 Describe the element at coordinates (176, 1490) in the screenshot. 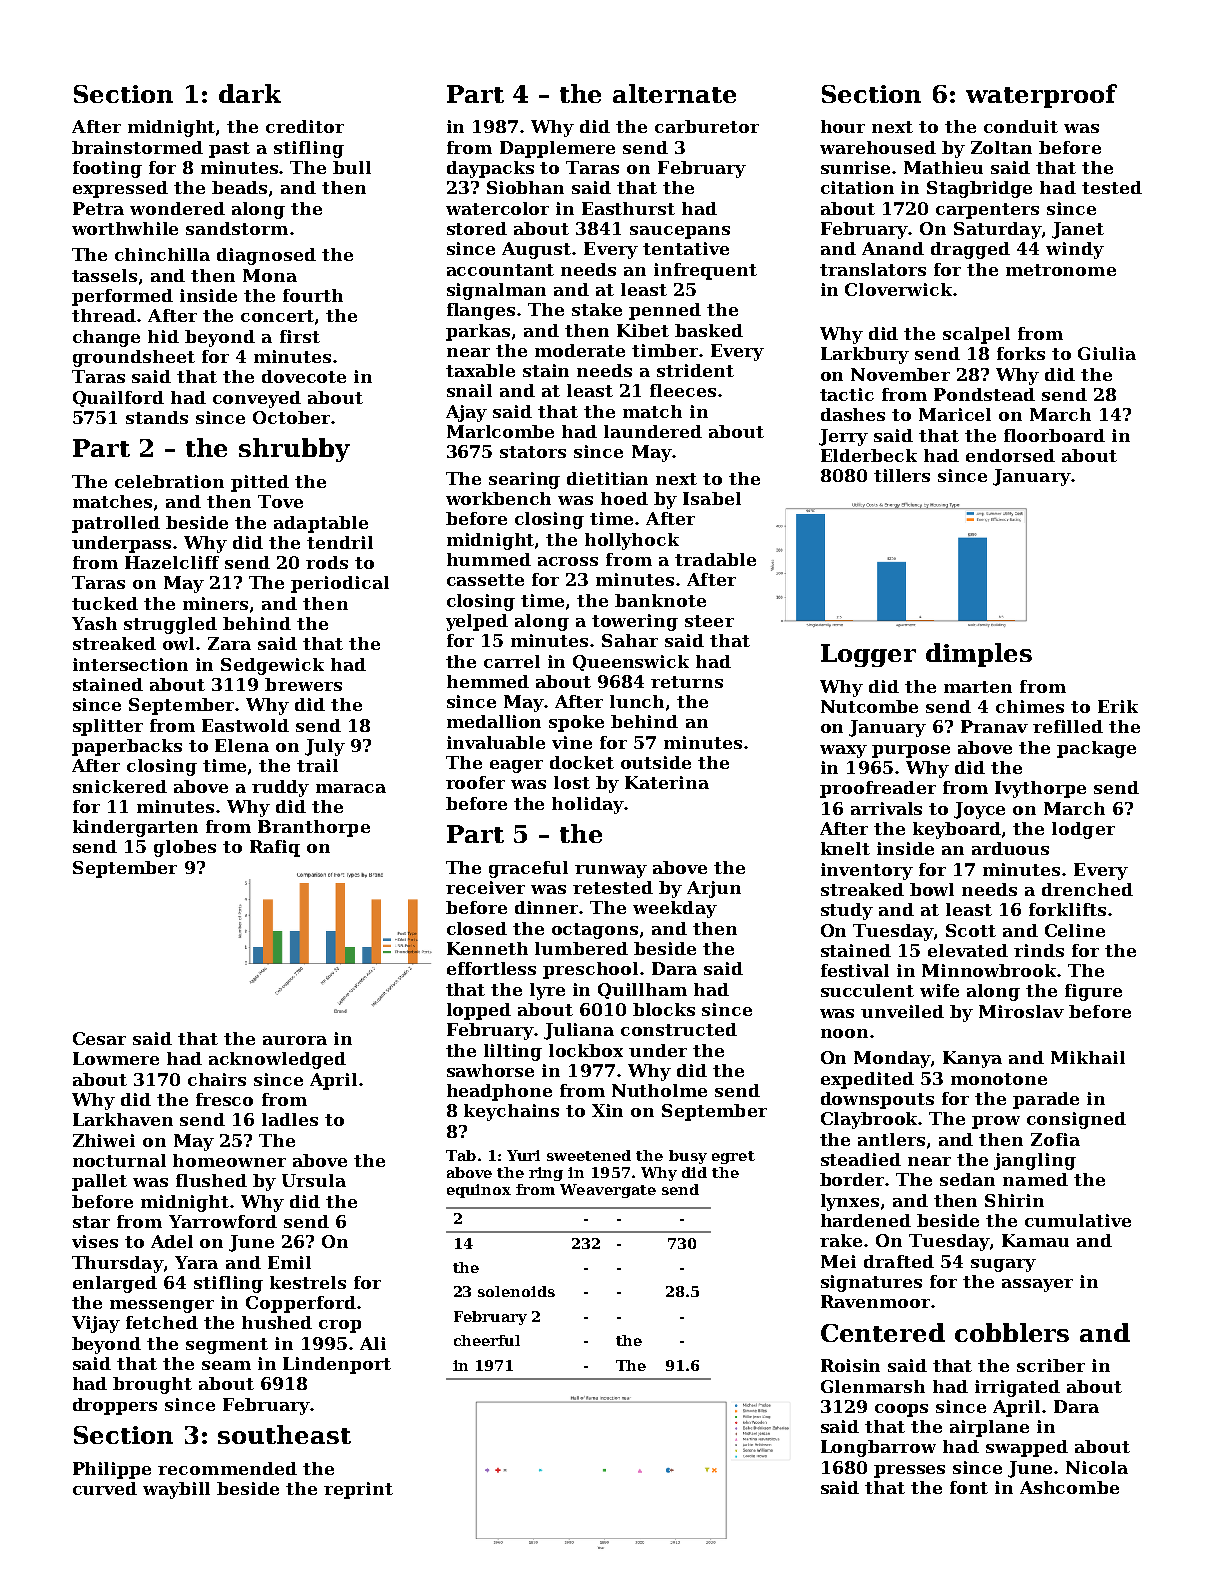

I see `waybill` at that location.
